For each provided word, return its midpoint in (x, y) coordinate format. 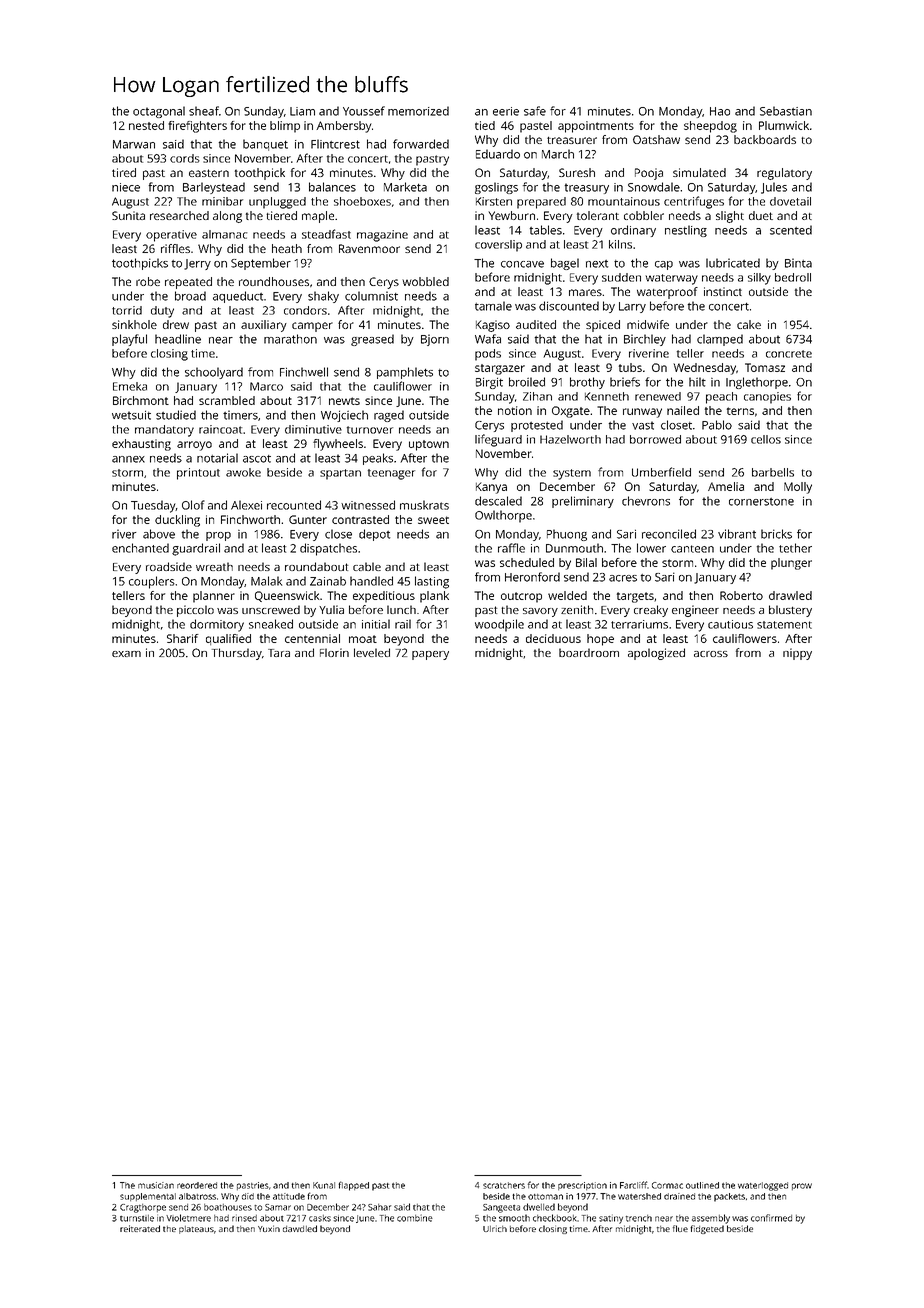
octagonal (159, 112)
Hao (720, 111)
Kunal (324, 1185)
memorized (418, 111)
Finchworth (250, 519)
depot (374, 535)
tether (795, 548)
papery (430, 655)
